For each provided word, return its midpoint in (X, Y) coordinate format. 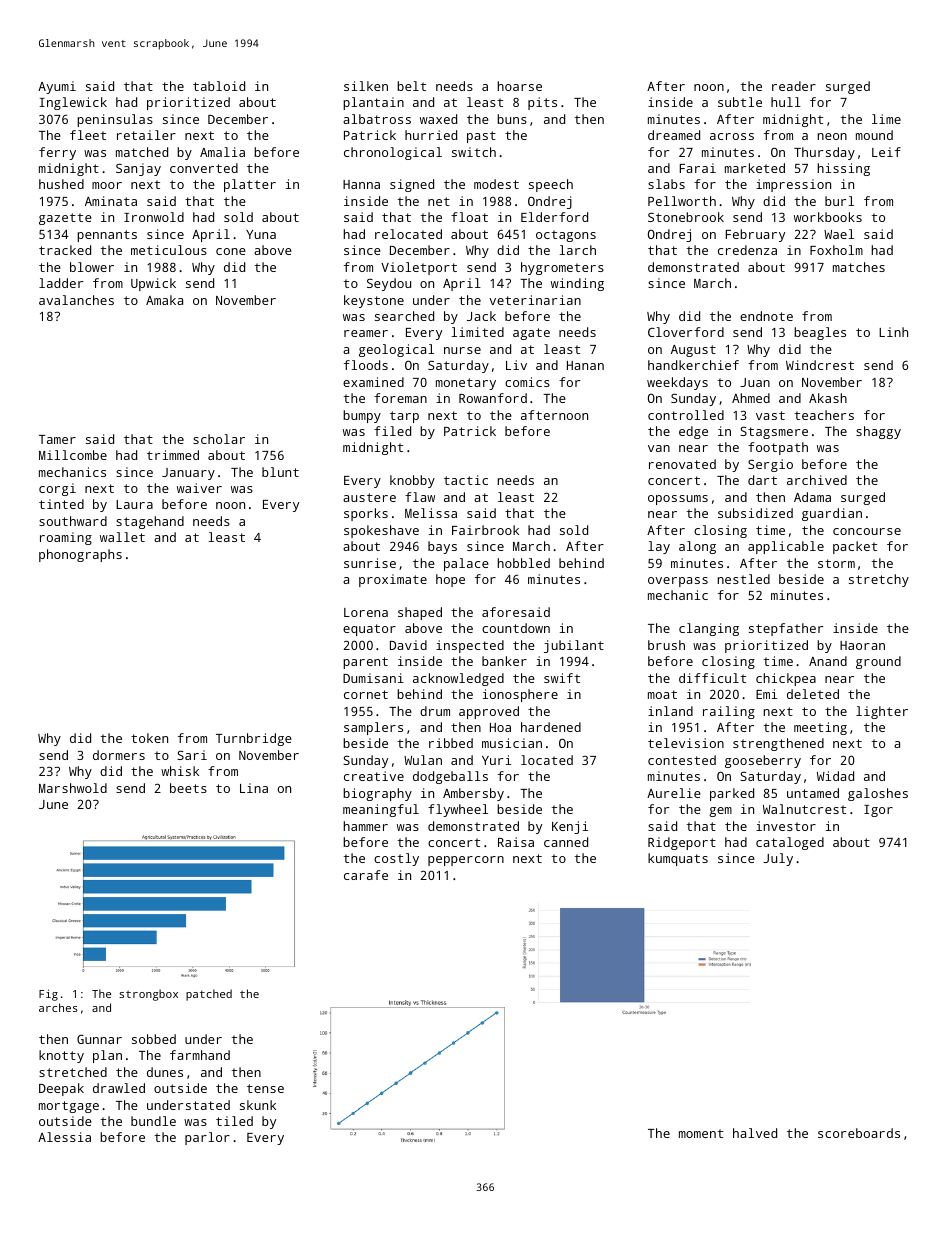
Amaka (164, 300)
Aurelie (674, 793)
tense (265, 1088)
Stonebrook (686, 217)
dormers (119, 755)
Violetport (419, 268)
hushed (61, 184)
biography (377, 794)
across (732, 136)
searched (404, 316)
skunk (258, 1105)
